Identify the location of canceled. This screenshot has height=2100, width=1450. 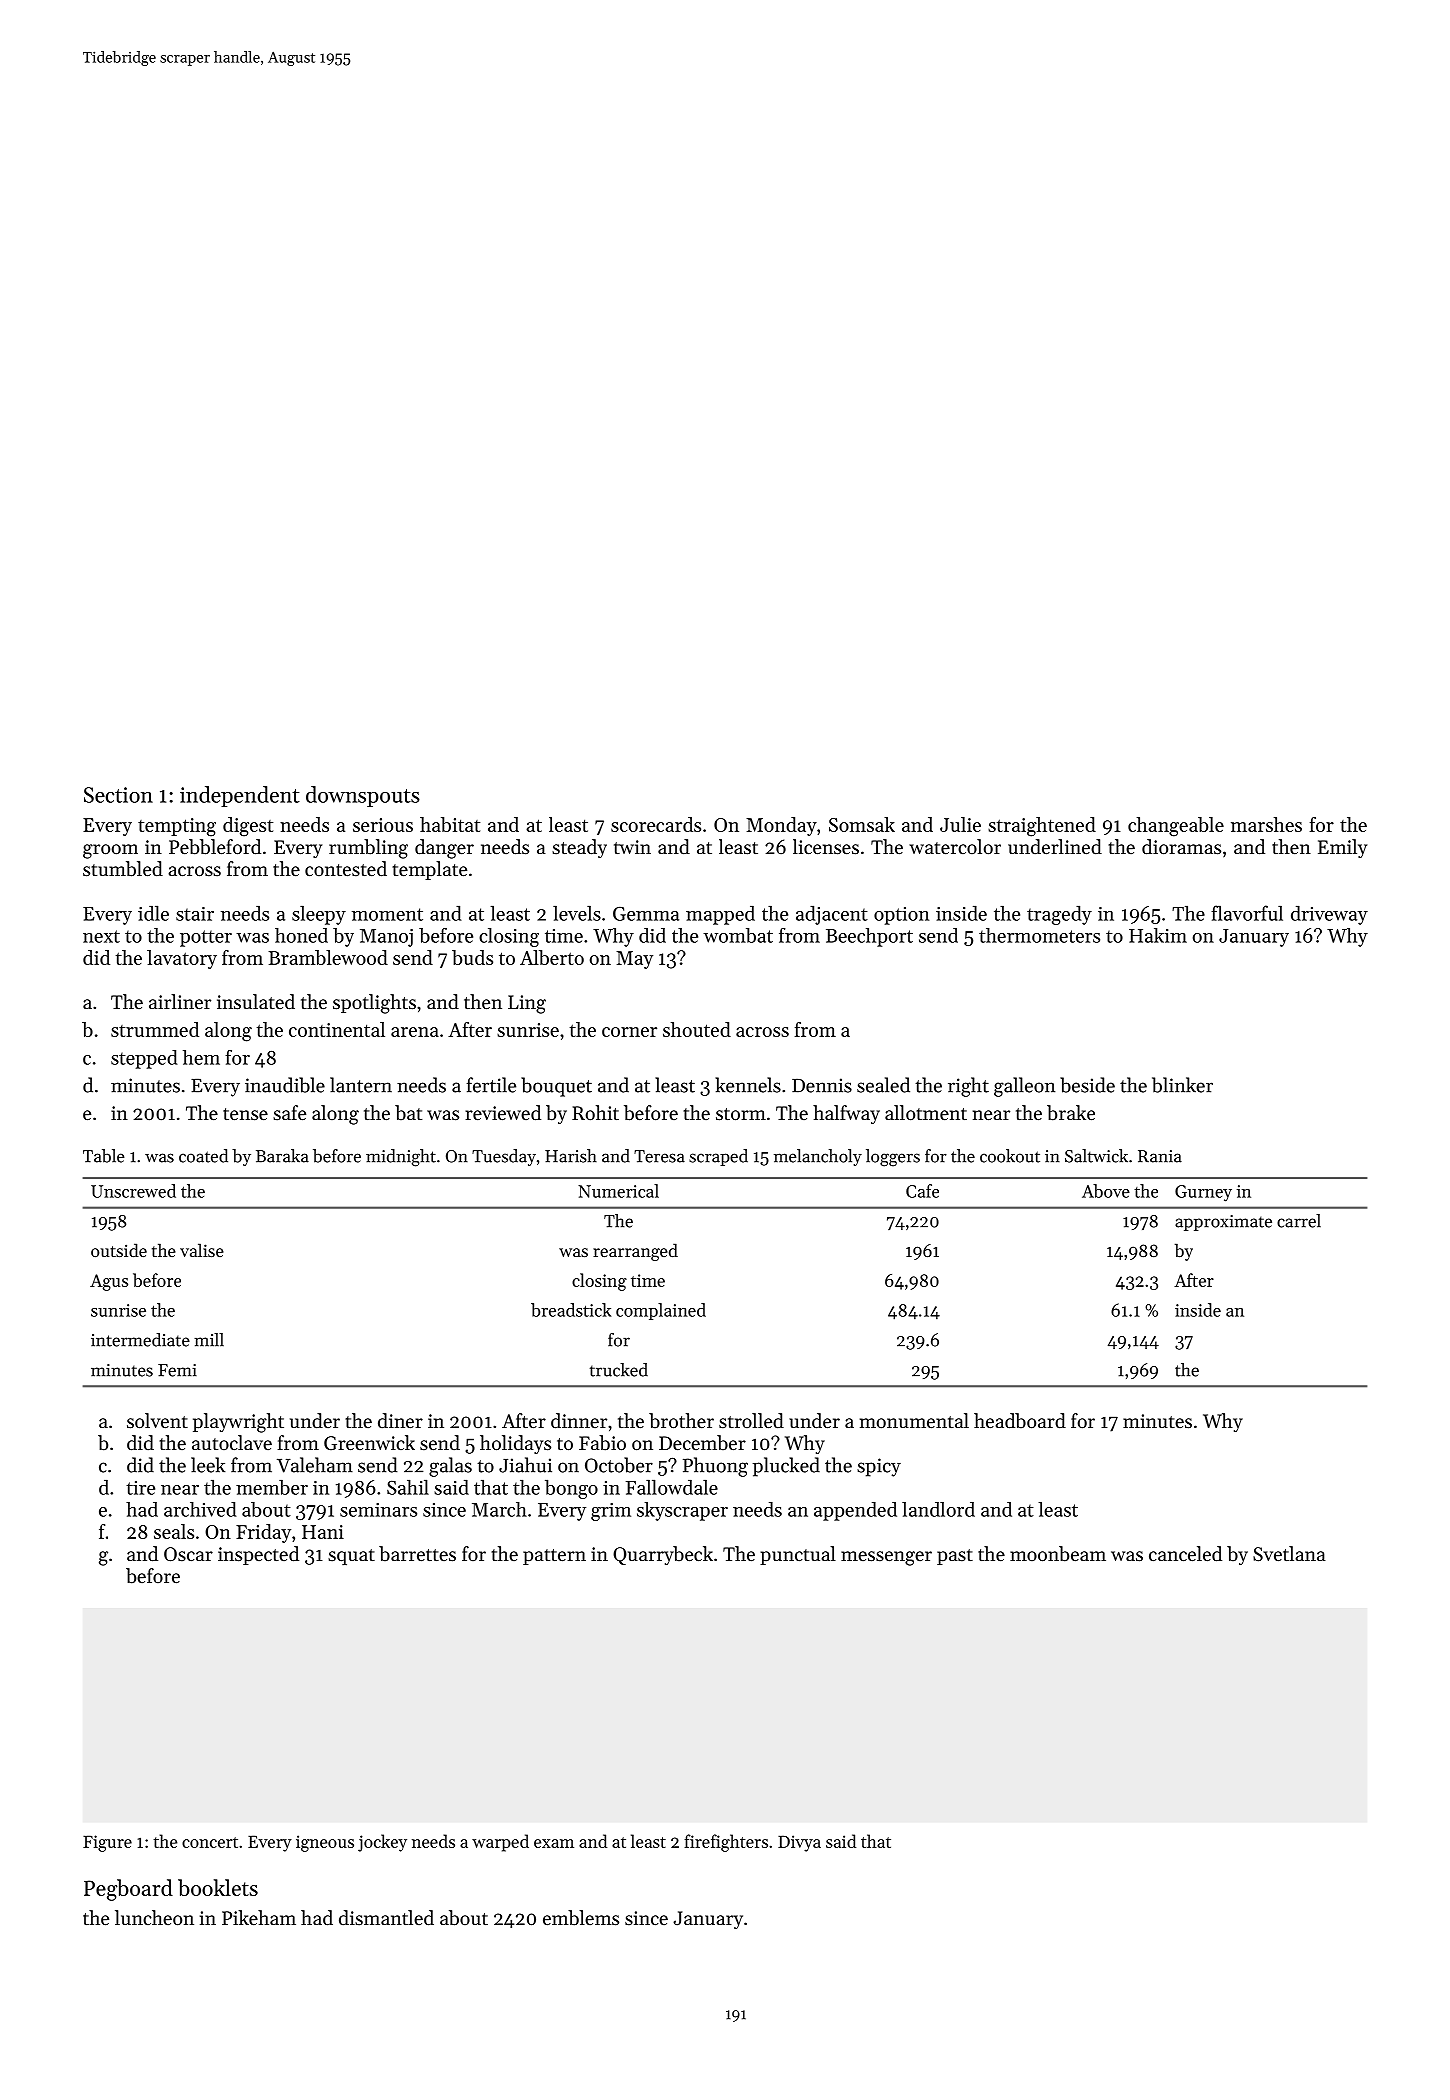
(1185, 1554).
